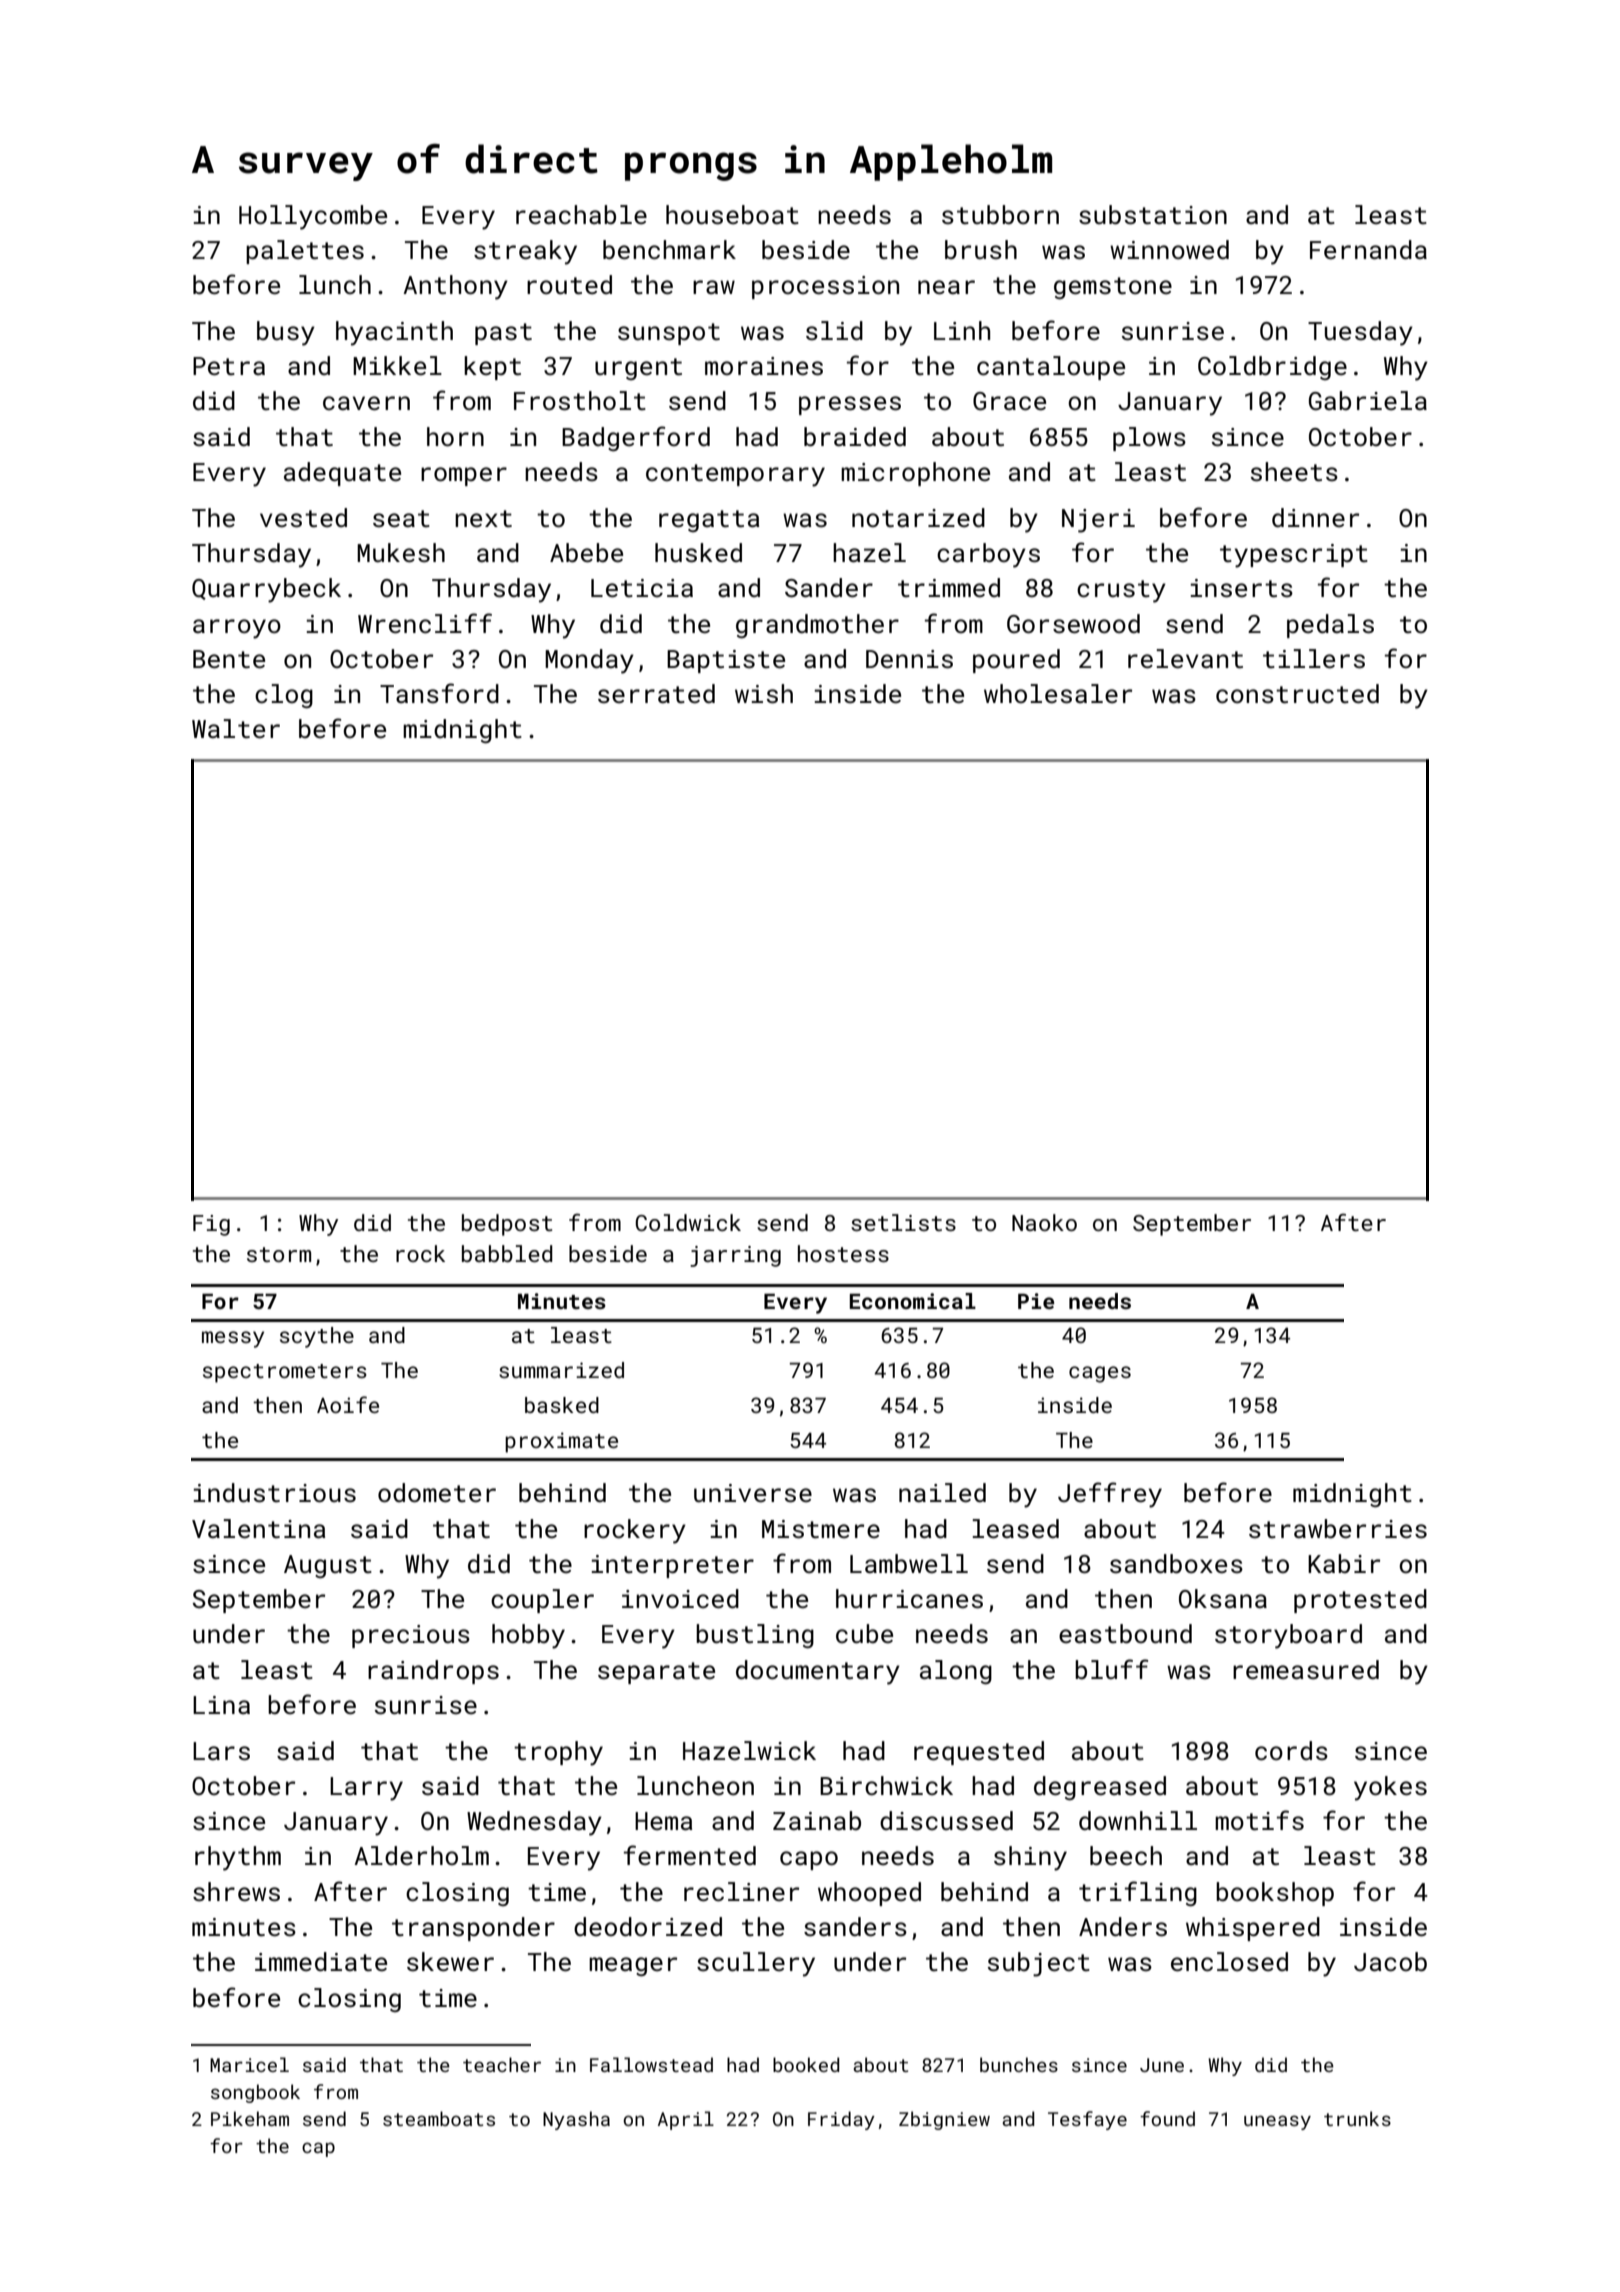 The image size is (1620, 2292). Describe the element at coordinates (439, 2118) in the screenshot. I see `steamboats` at that location.
